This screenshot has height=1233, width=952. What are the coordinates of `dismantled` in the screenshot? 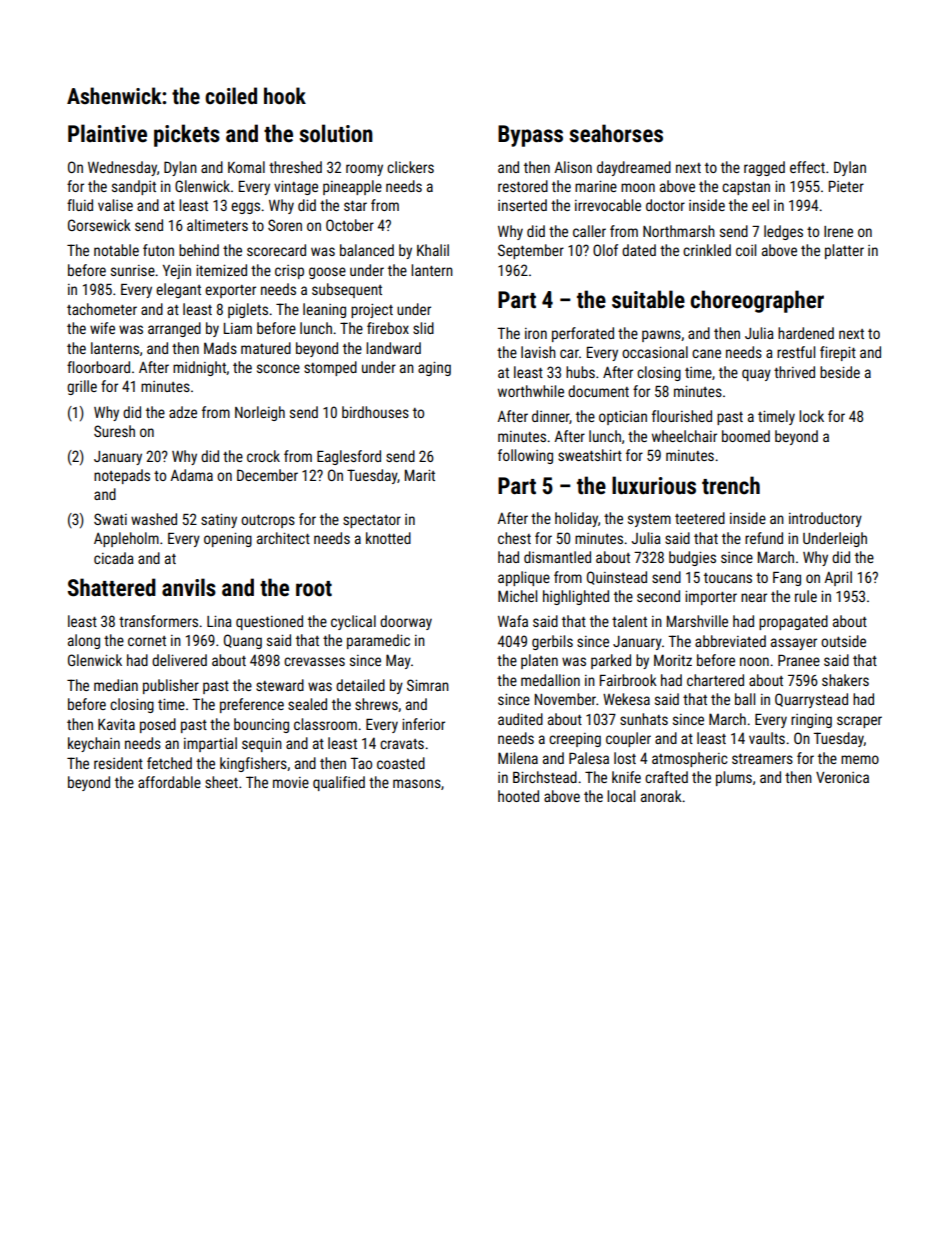 It's located at (557, 557).
